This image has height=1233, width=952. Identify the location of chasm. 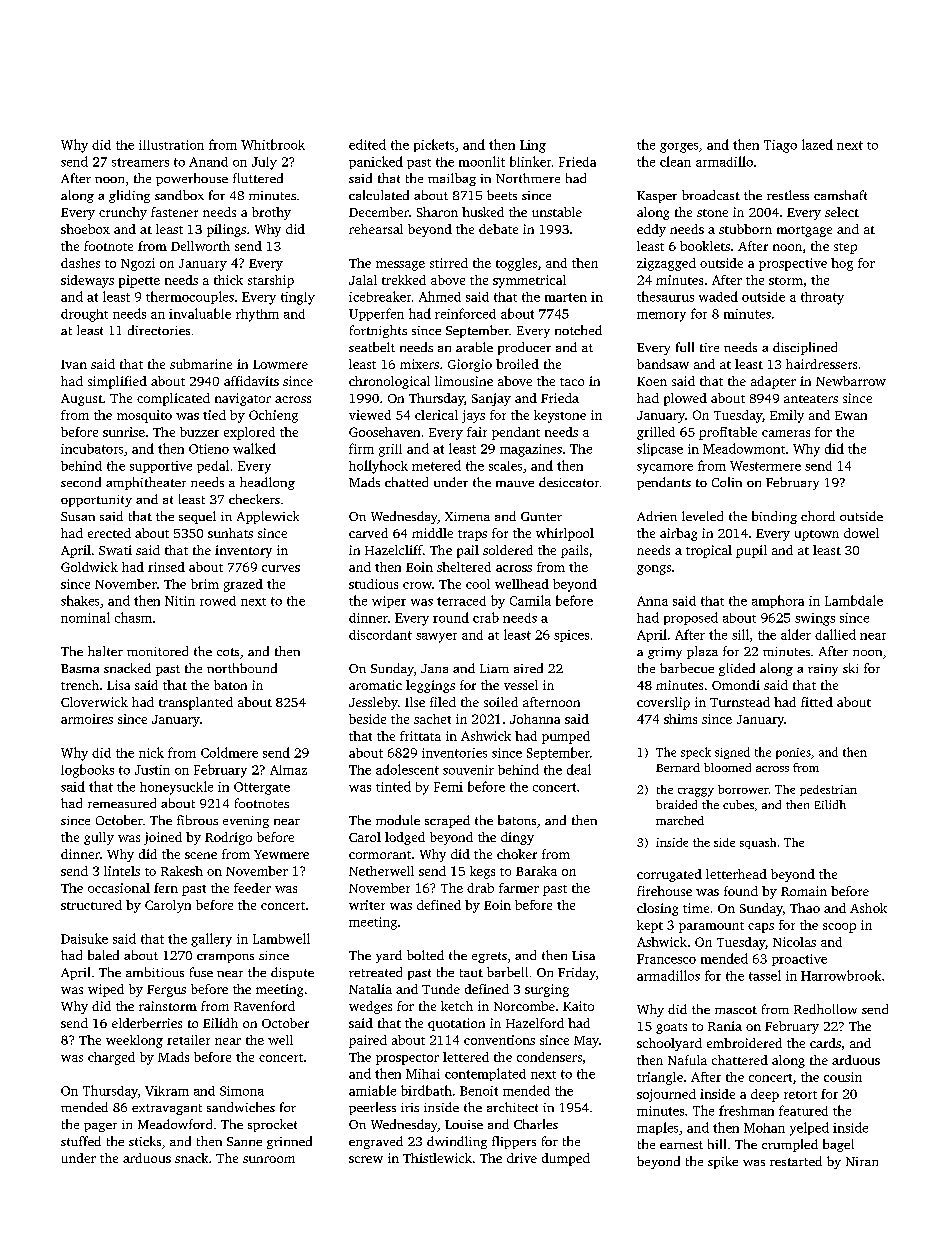
(133, 617).
